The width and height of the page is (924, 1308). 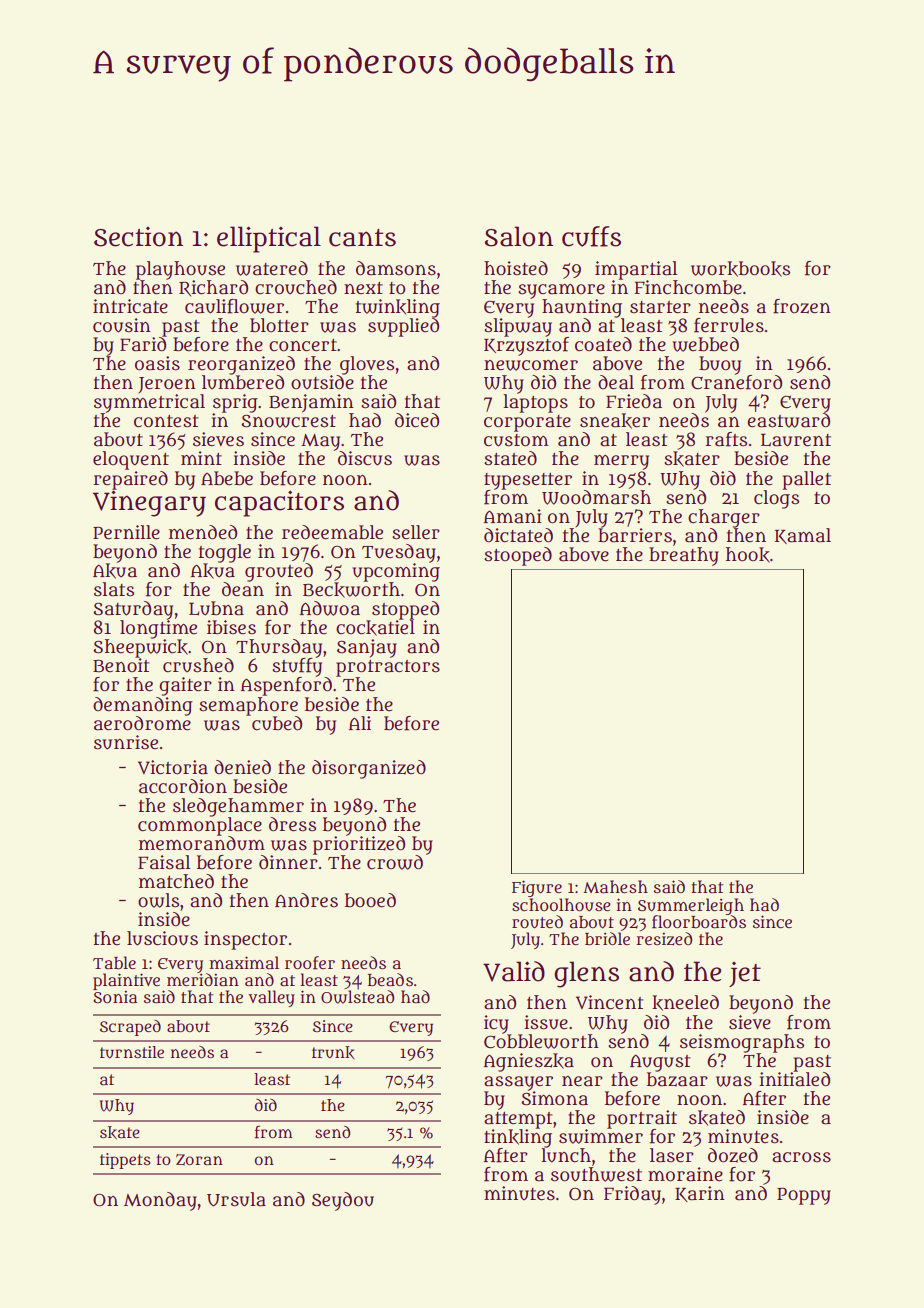 I want to click on turnstile, so click(x=132, y=1052).
